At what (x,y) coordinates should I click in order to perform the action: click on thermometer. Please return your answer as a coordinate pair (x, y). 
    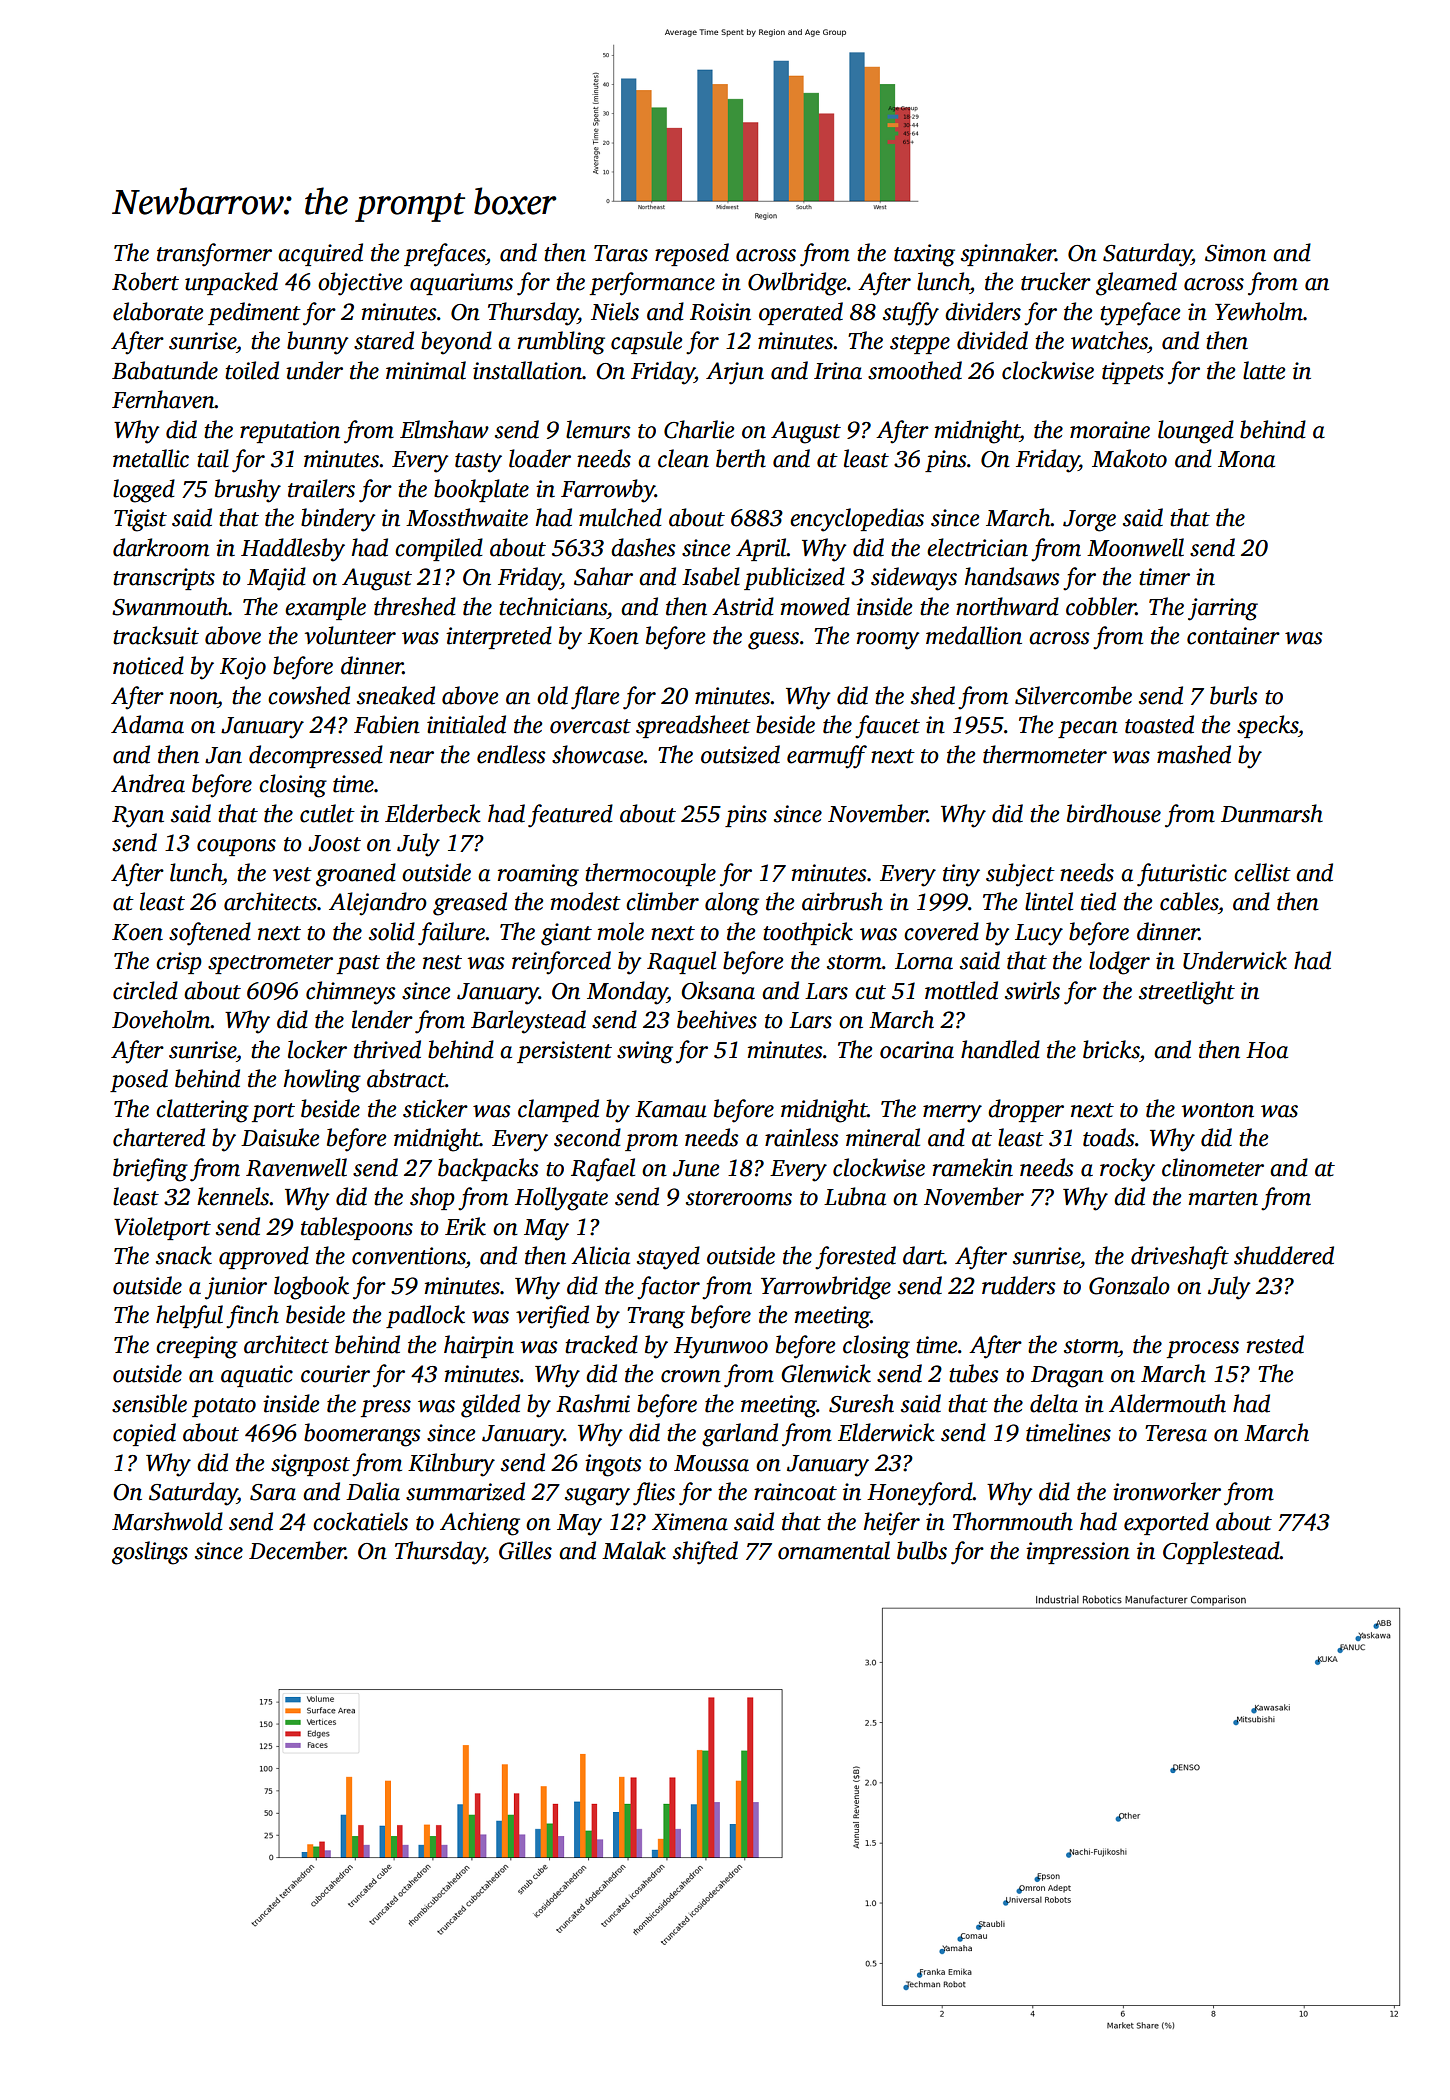
    Looking at the image, I should click on (1045, 754).
